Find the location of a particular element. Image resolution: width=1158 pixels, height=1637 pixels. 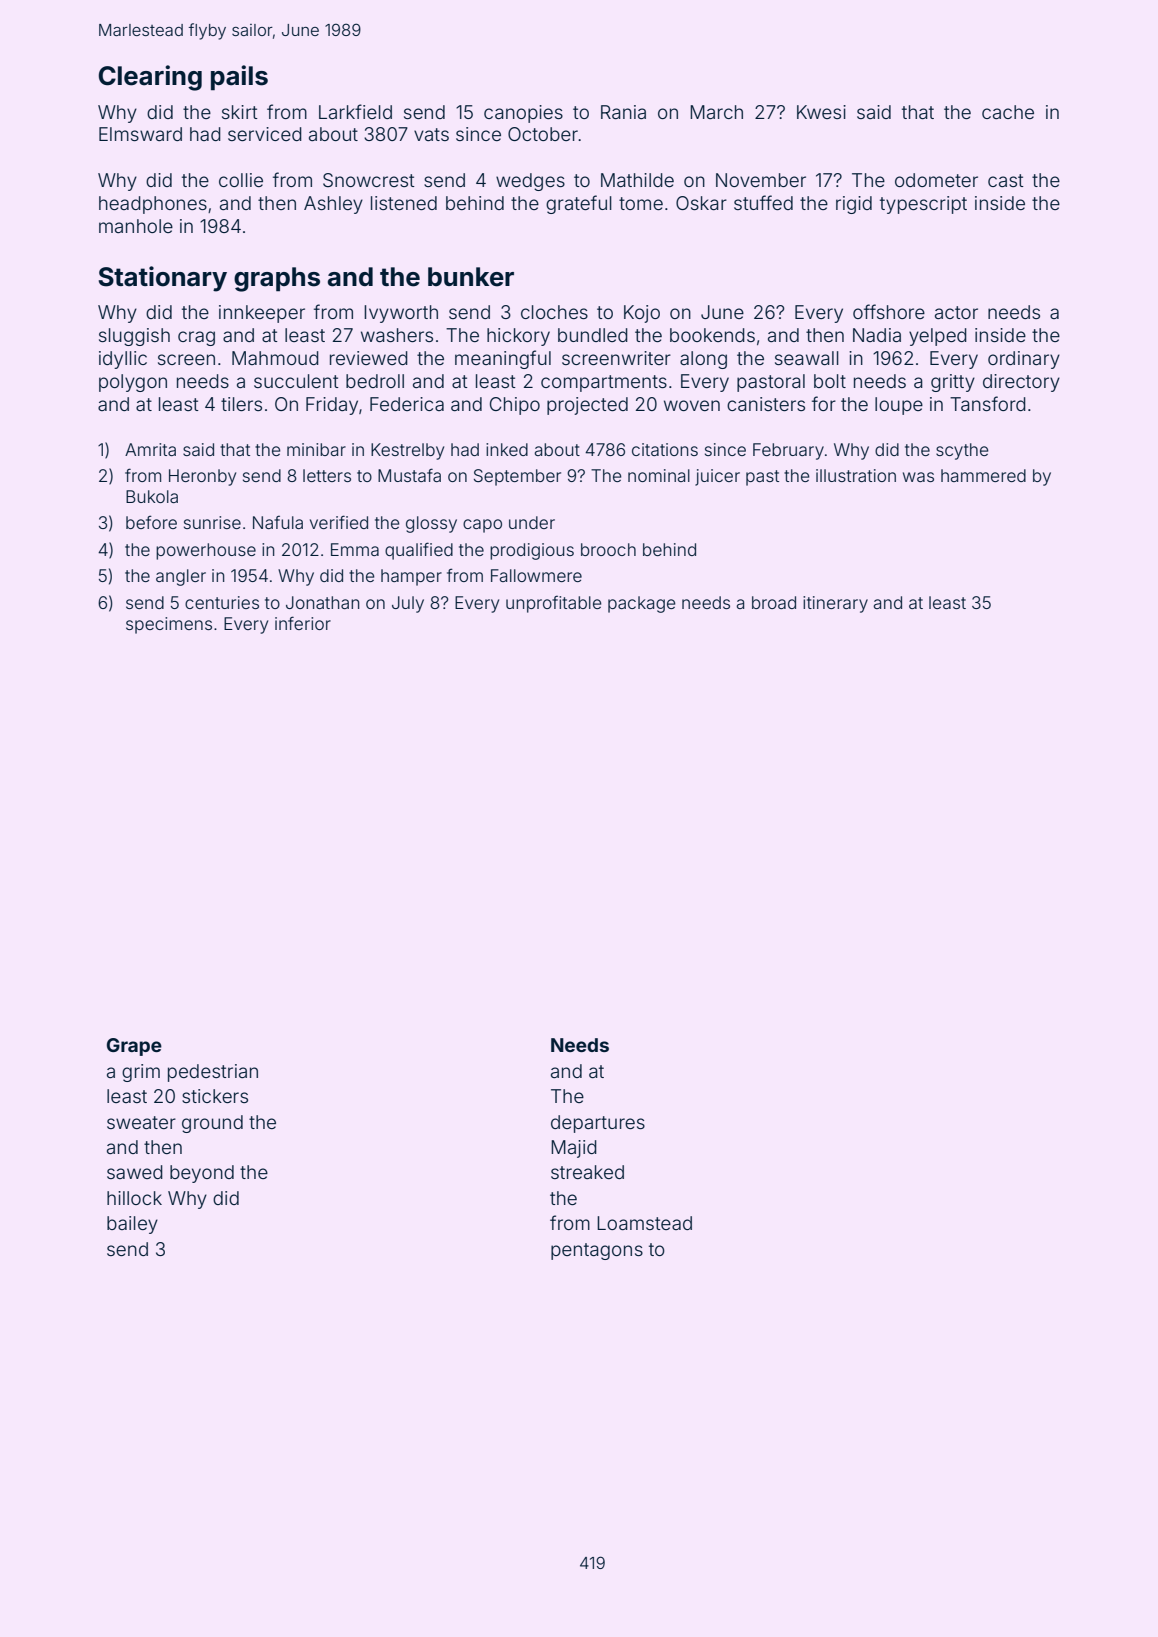

Kojo is located at coordinates (642, 314).
